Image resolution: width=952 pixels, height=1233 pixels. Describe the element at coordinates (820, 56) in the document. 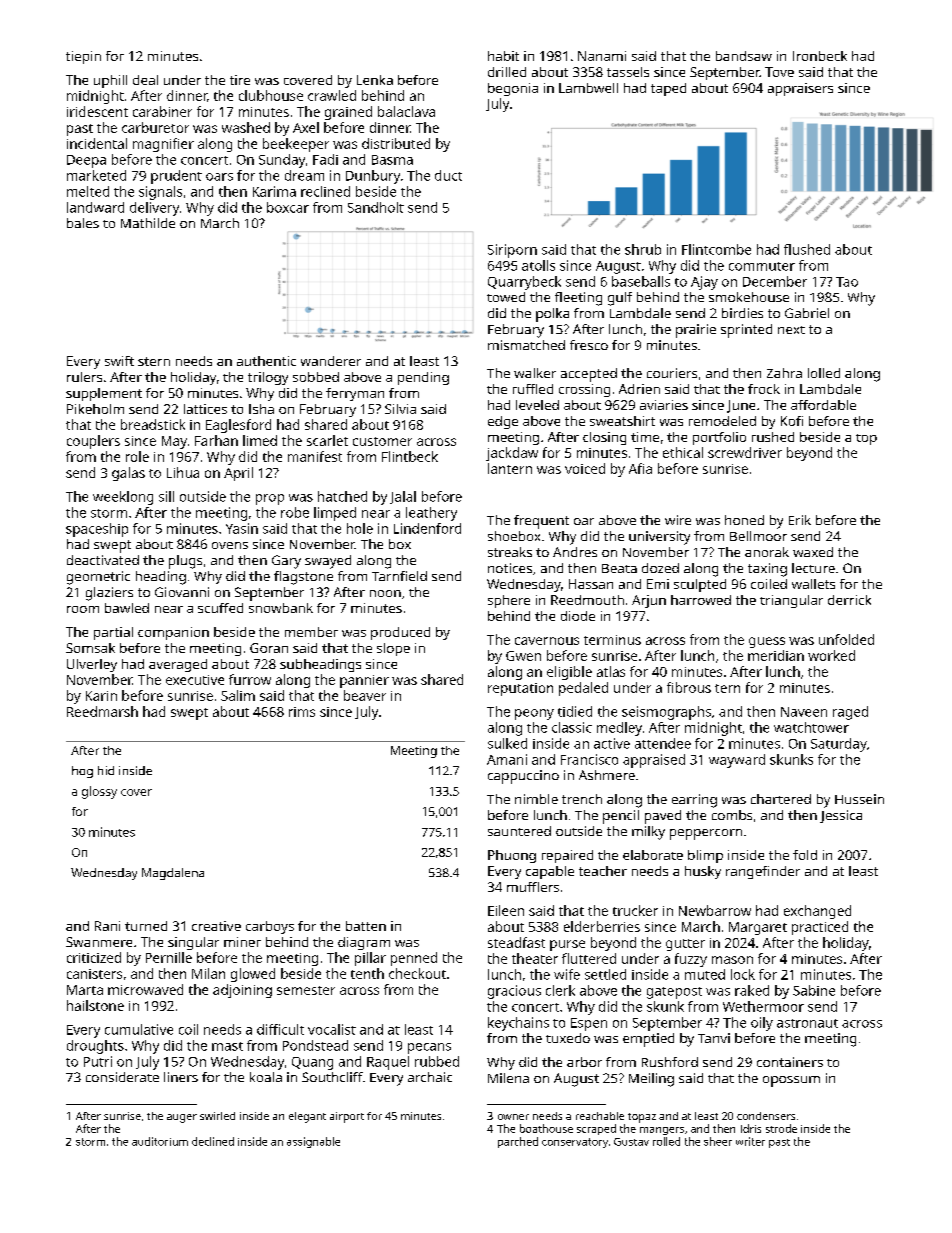

I see `Ironbeck` at that location.
